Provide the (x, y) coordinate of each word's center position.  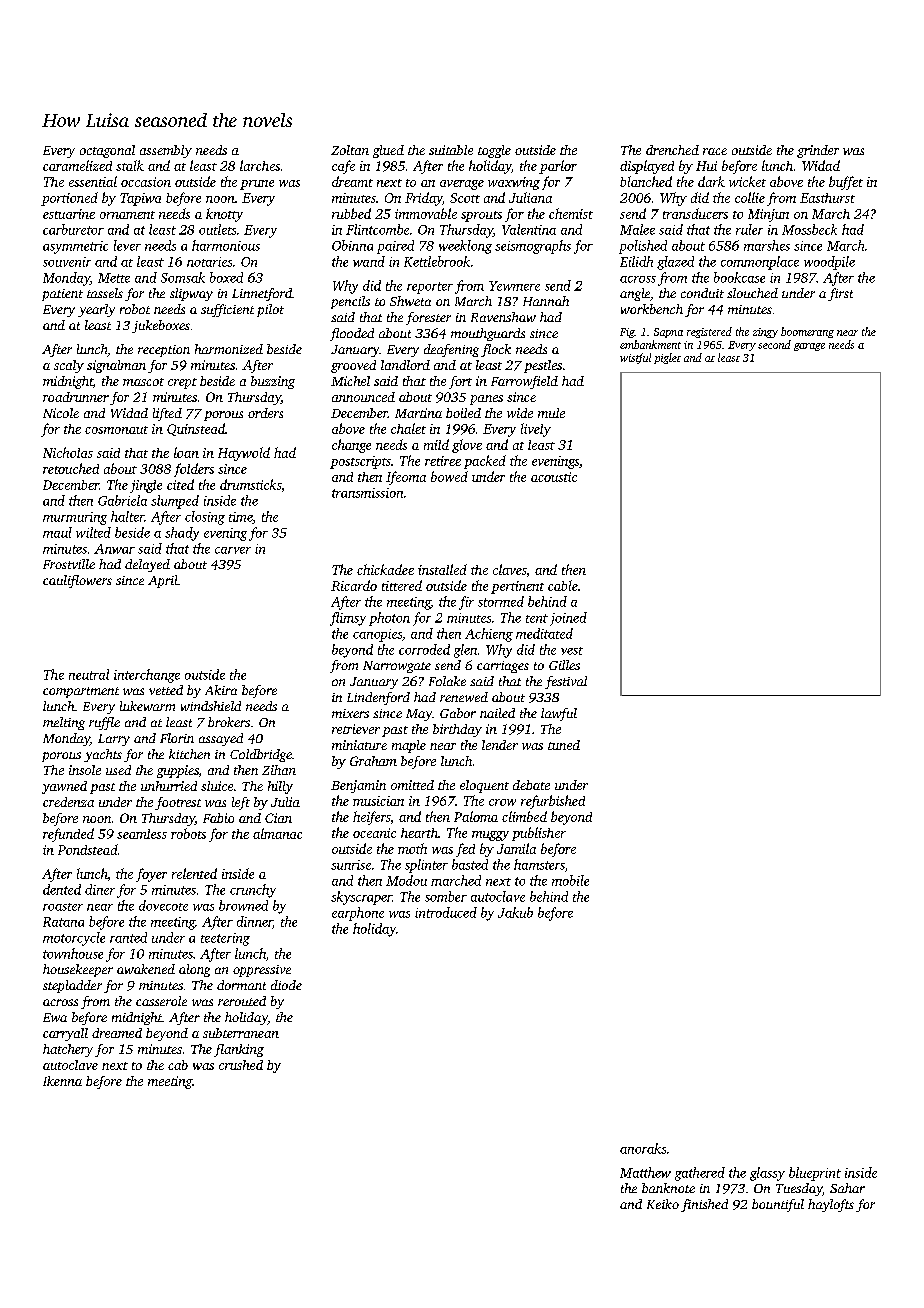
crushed (241, 1065)
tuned (564, 745)
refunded (68, 835)
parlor (558, 167)
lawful (559, 714)
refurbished (553, 802)
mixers (350, 713)
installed (442, 569)
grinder (818, 151)
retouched (71, 468)
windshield (211, 706)
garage (809, 347)
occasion (146, 182)
